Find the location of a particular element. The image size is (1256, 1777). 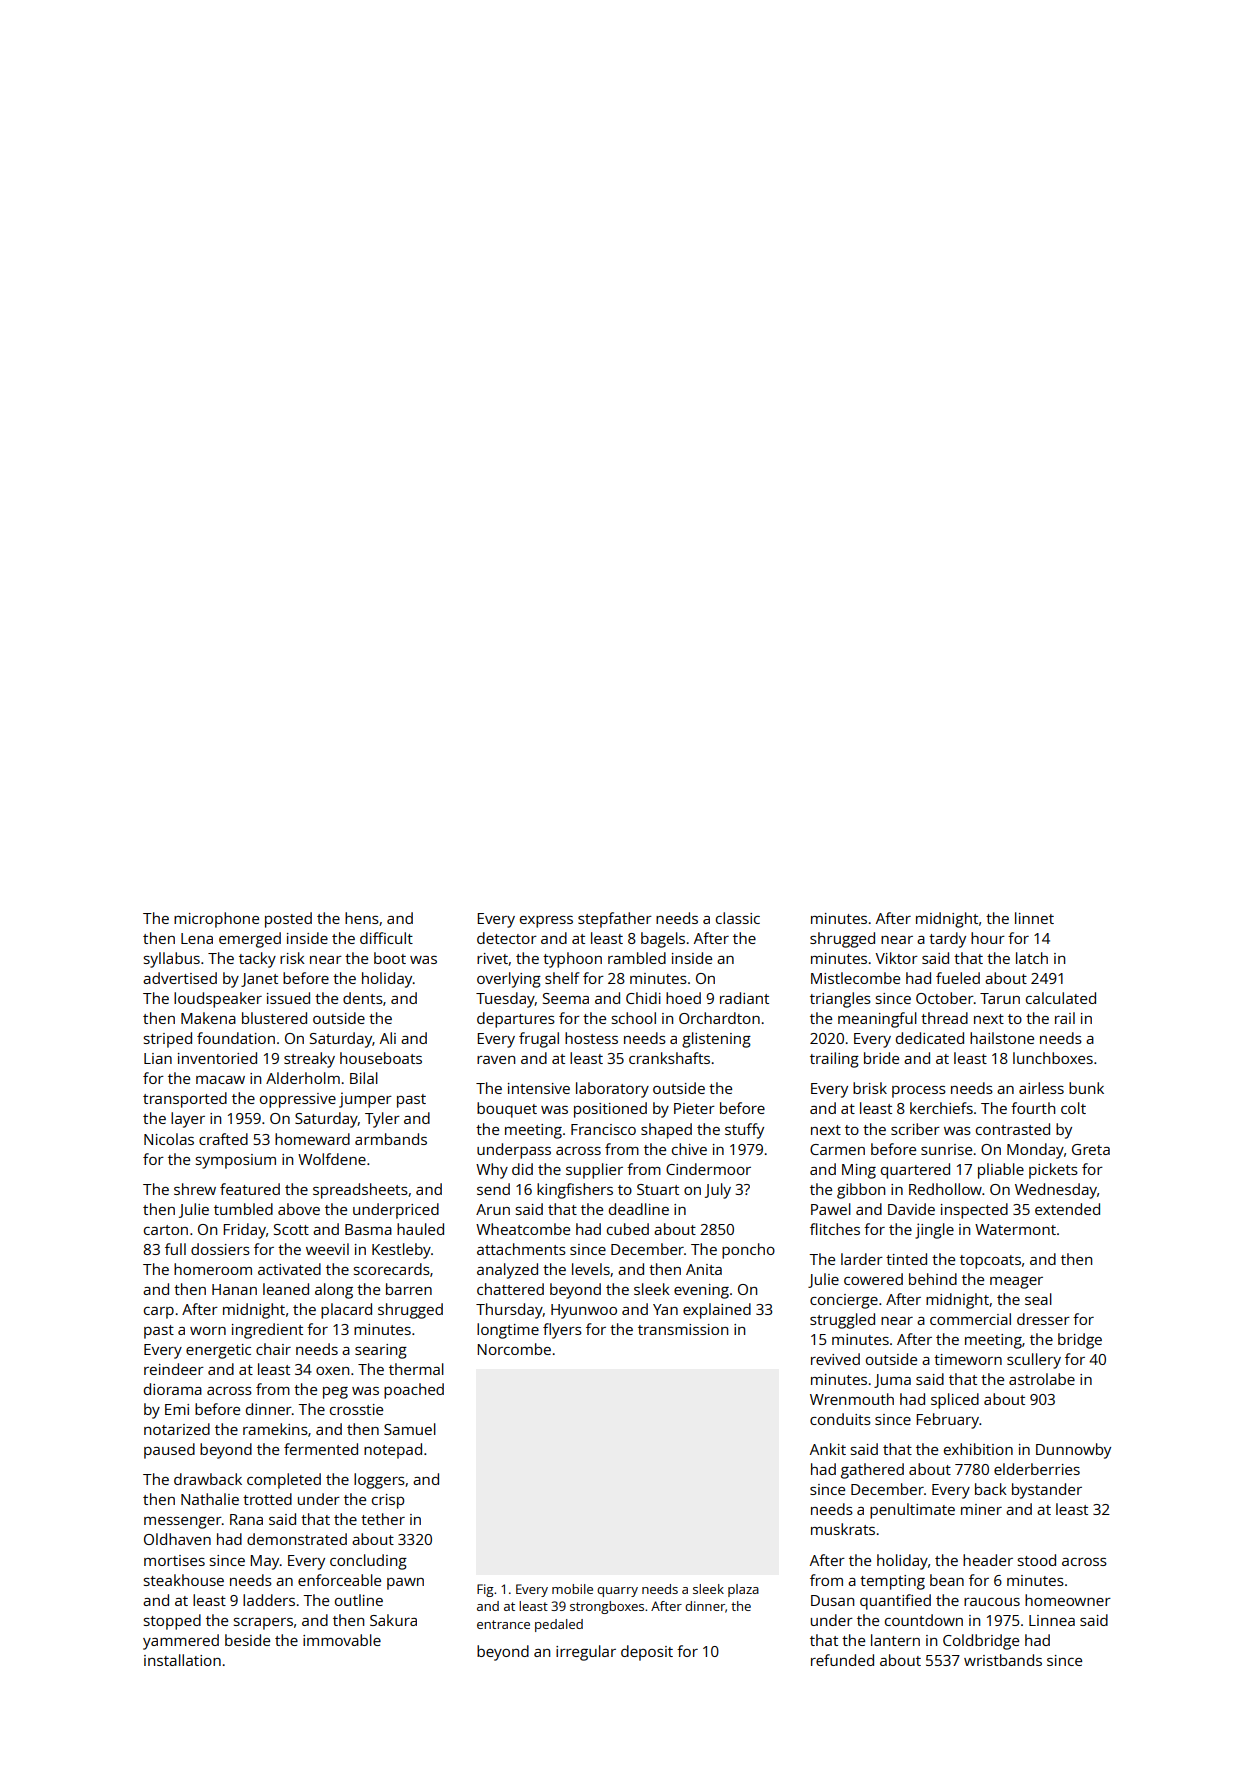

immovable is located at coordinates (342, 1640).
